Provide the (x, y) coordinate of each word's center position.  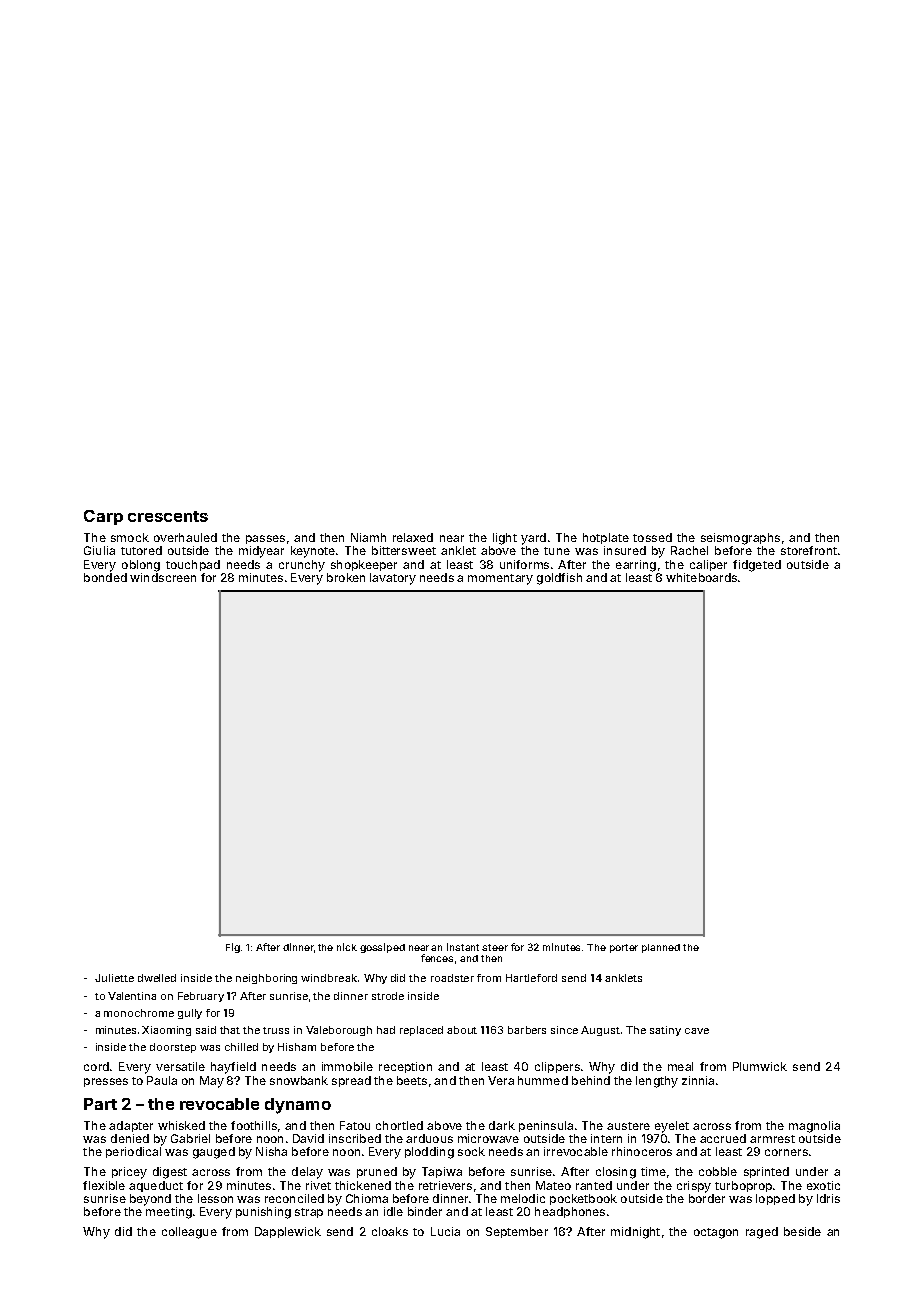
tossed (652, 537)
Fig (233, 948)
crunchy (302, 566)
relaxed (413, 537)
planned (661, 948)
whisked (181, 1125)
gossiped (382, 948)
